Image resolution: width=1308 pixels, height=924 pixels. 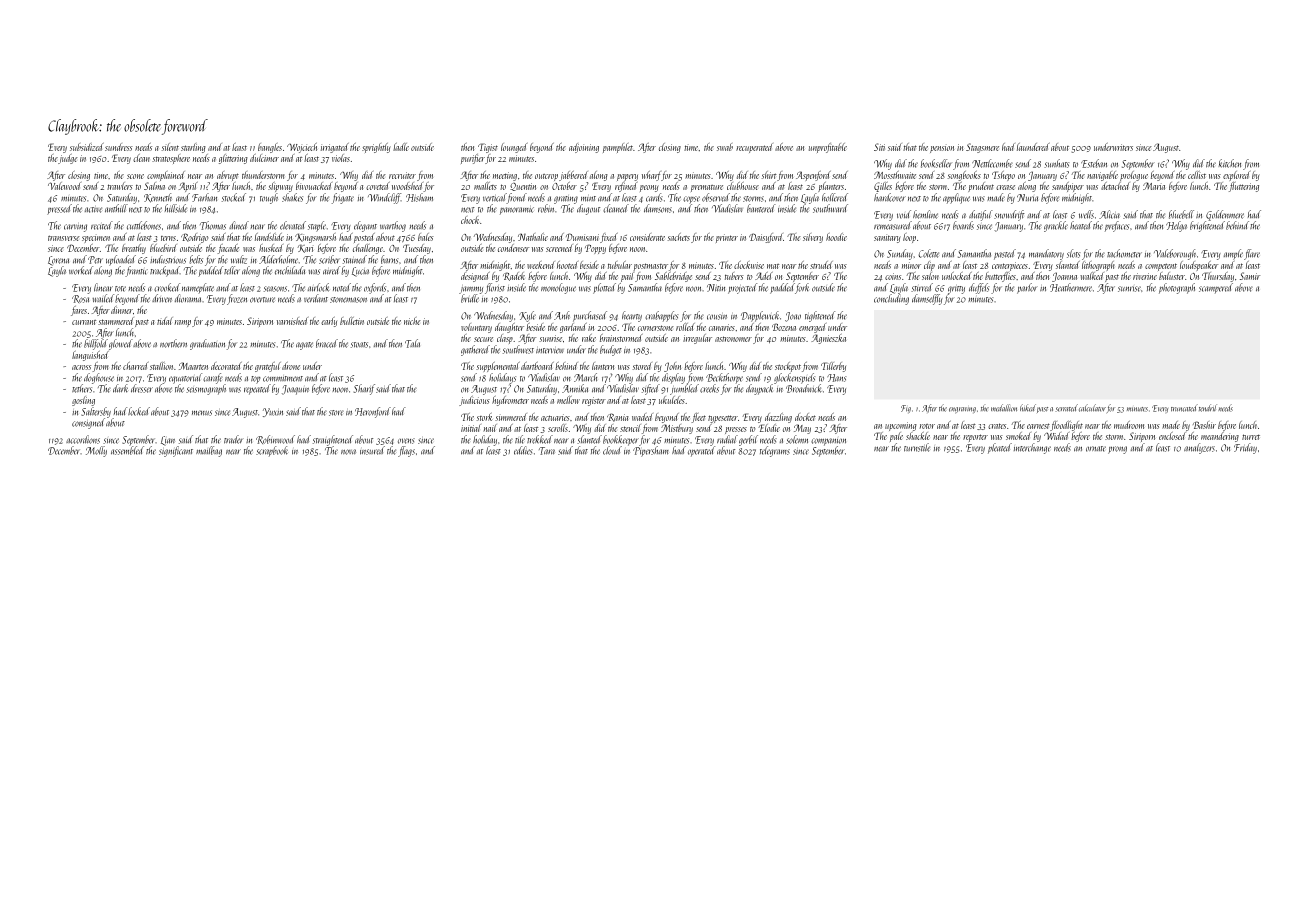 I want to click on Heronford, so click(x=373, y=412).
